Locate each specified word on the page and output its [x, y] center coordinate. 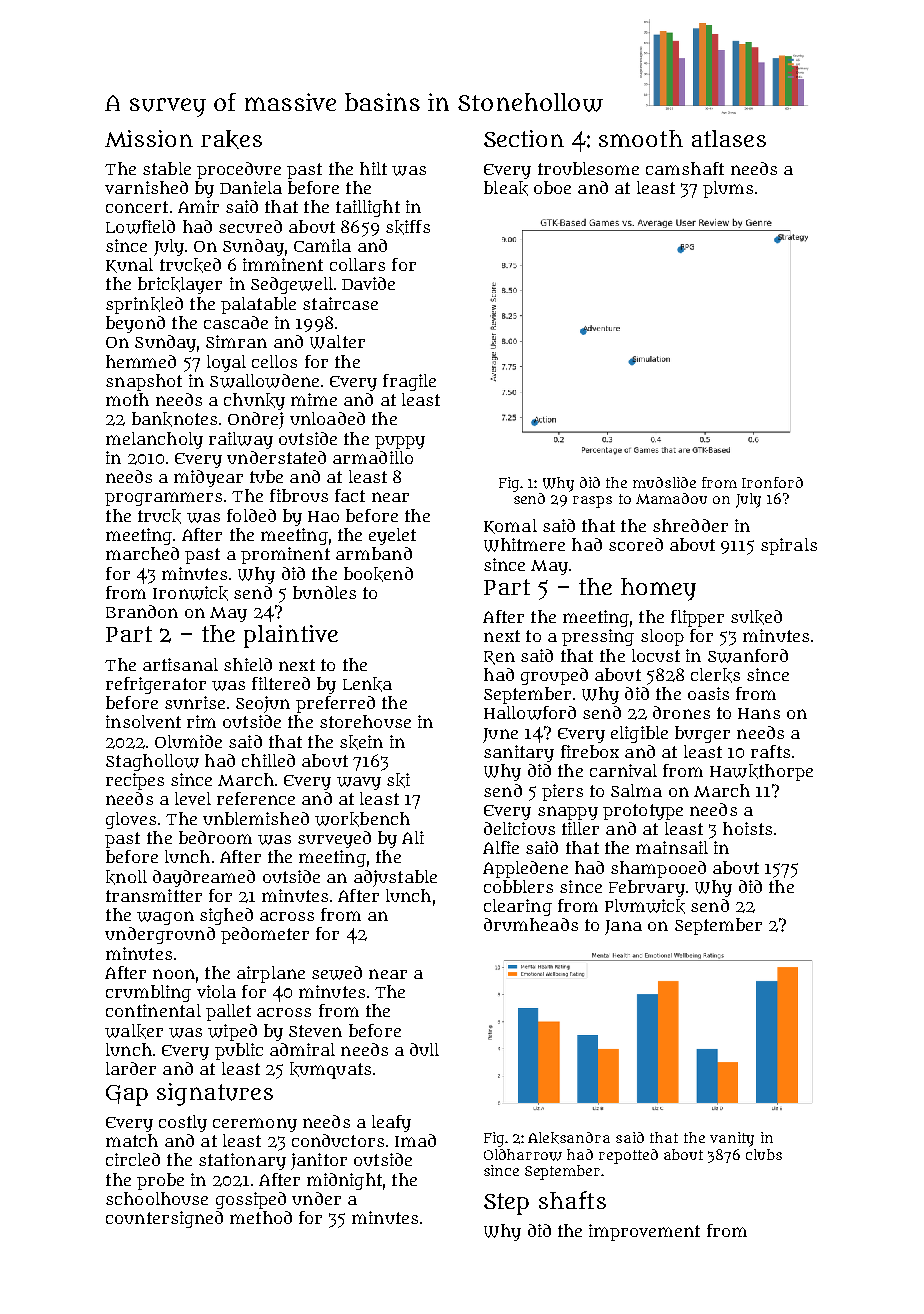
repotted [628, 1156]
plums [728, 189]
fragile [409, 382]
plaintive [291, 636]
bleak [506, 188]
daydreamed [204, 878]
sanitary [519, 753]
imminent [283, 264]
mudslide [664, 482]
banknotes [174, 419]
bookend [378, 574]
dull [424, 1049]
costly [183, 1123]
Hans [759, 713]
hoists [747, 828]
